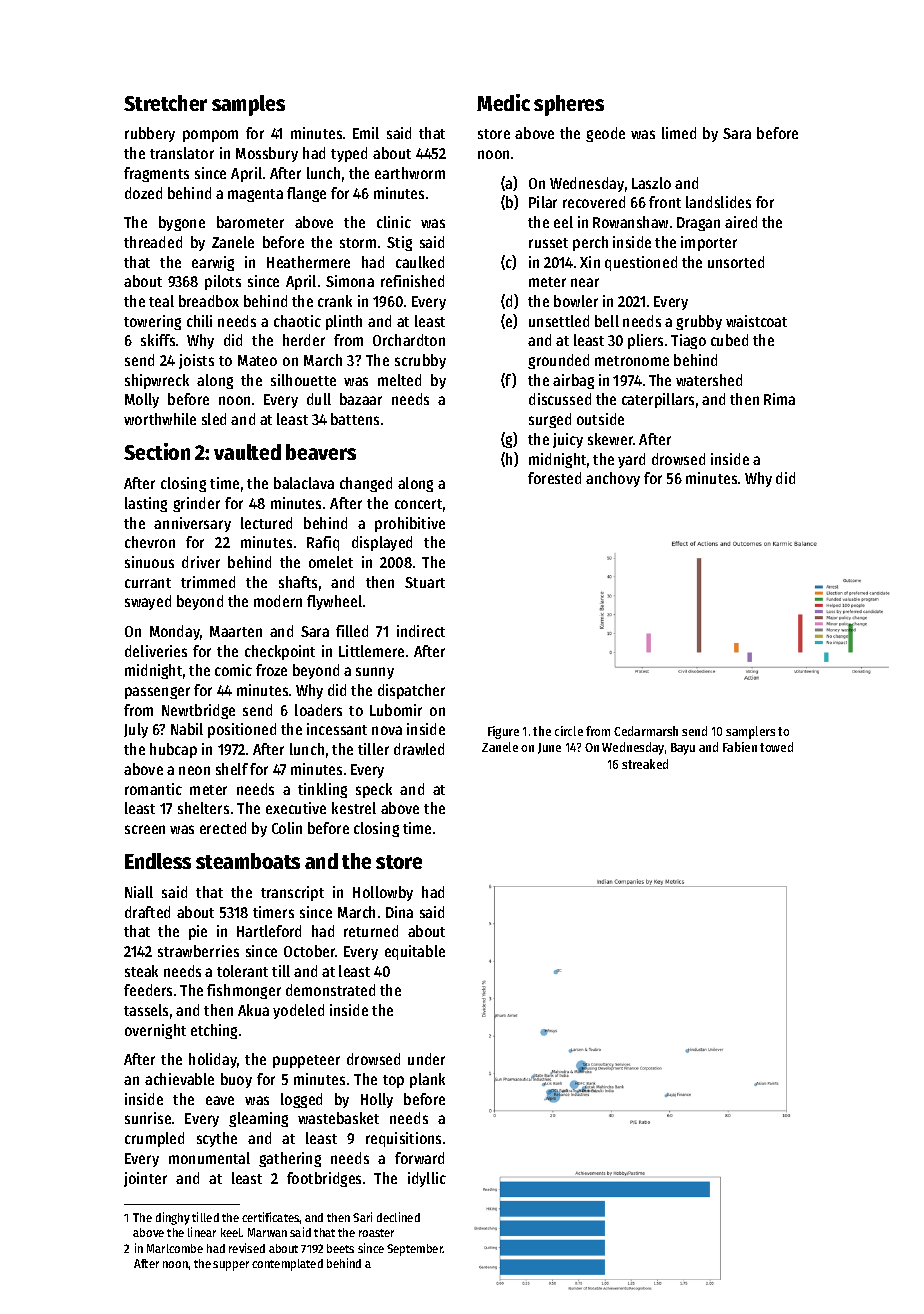 Image resolution: width=924 pixels, height=1314 pixels. I want to click on grounded, so click(558, 361).
